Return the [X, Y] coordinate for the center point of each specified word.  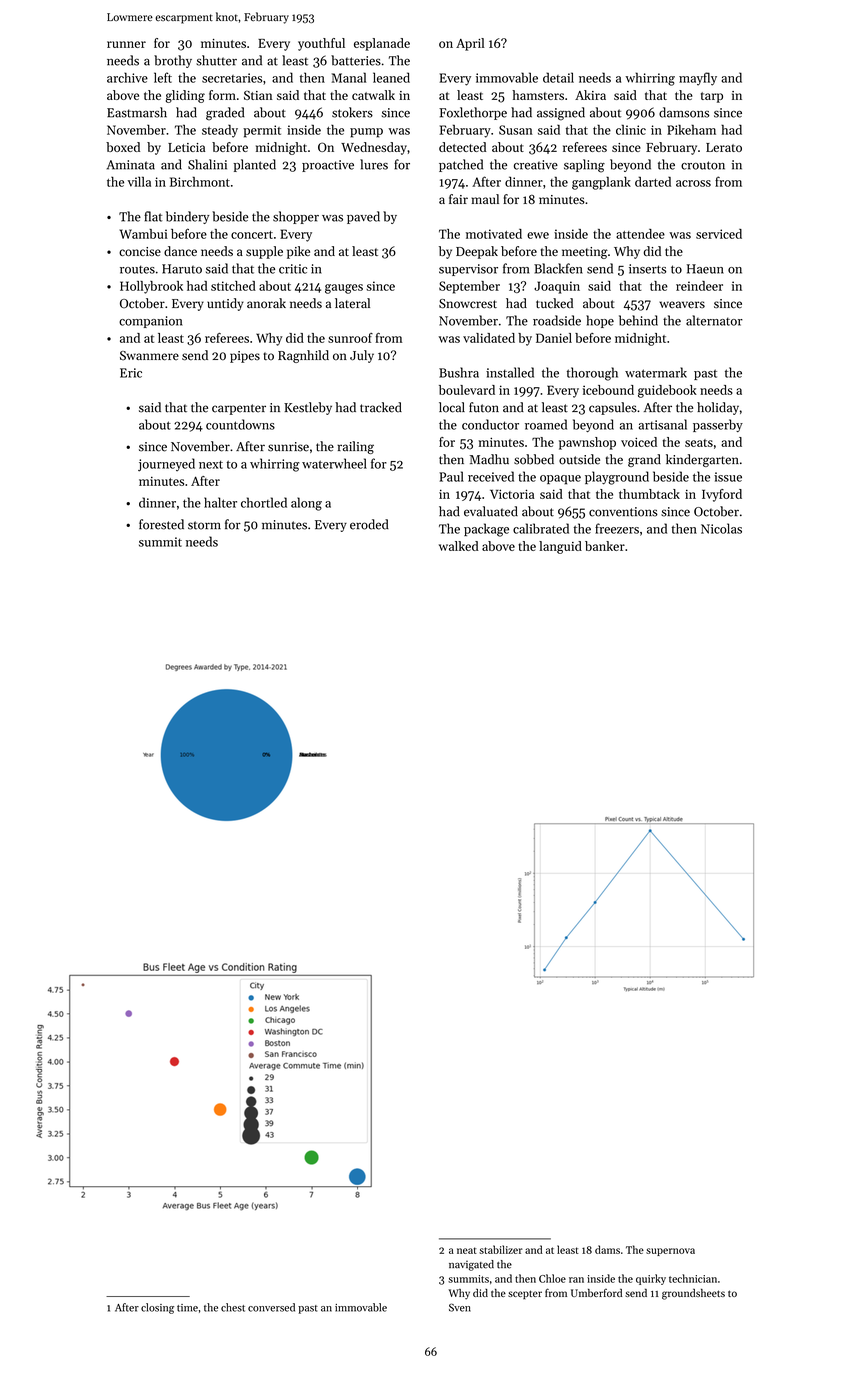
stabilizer [501, 1249]
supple [264, 252]
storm [204, 525]
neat [467, 1250]
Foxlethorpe [473, 113]
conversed [271, 1307]
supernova [670, 1252]
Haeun [705, 269]
